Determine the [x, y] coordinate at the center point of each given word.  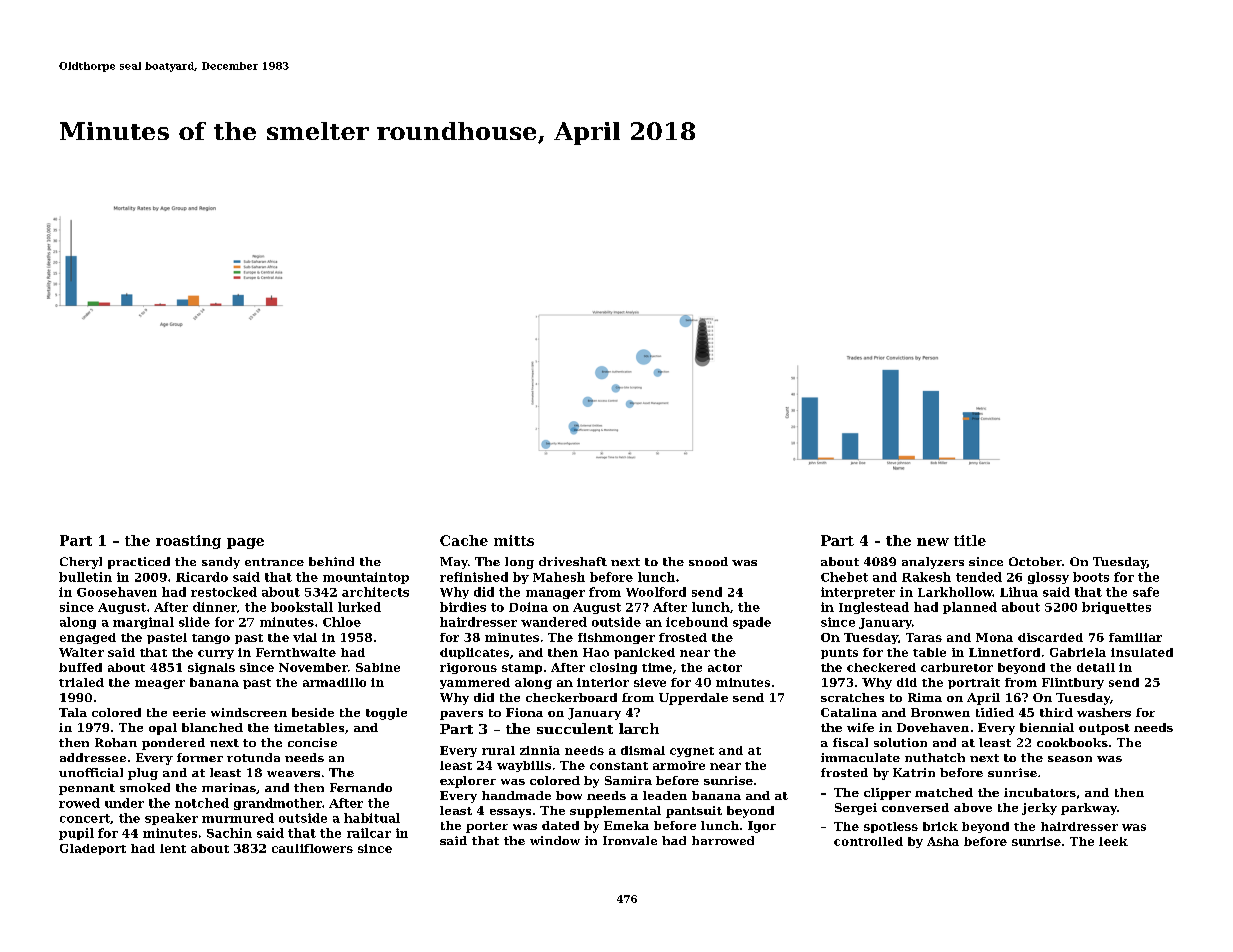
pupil [76, 834]
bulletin [85, 577]
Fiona [524, 712]
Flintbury [1073, 683]
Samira [628, 780]
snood [708, 561]
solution [900, 742]
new [933, 542]
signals [211, 668]
